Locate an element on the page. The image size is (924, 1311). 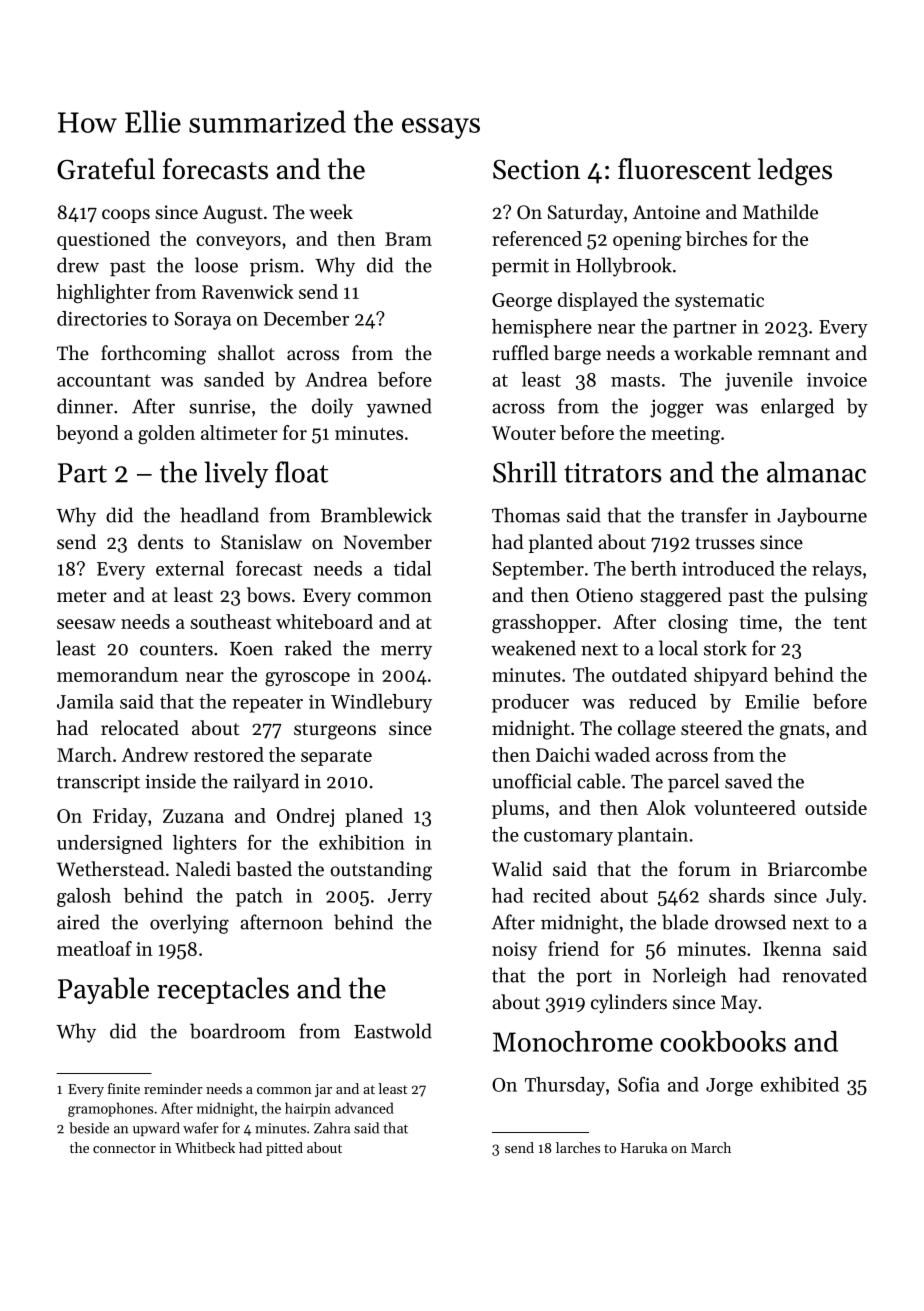
berth is located at coordinates (654, 568).
